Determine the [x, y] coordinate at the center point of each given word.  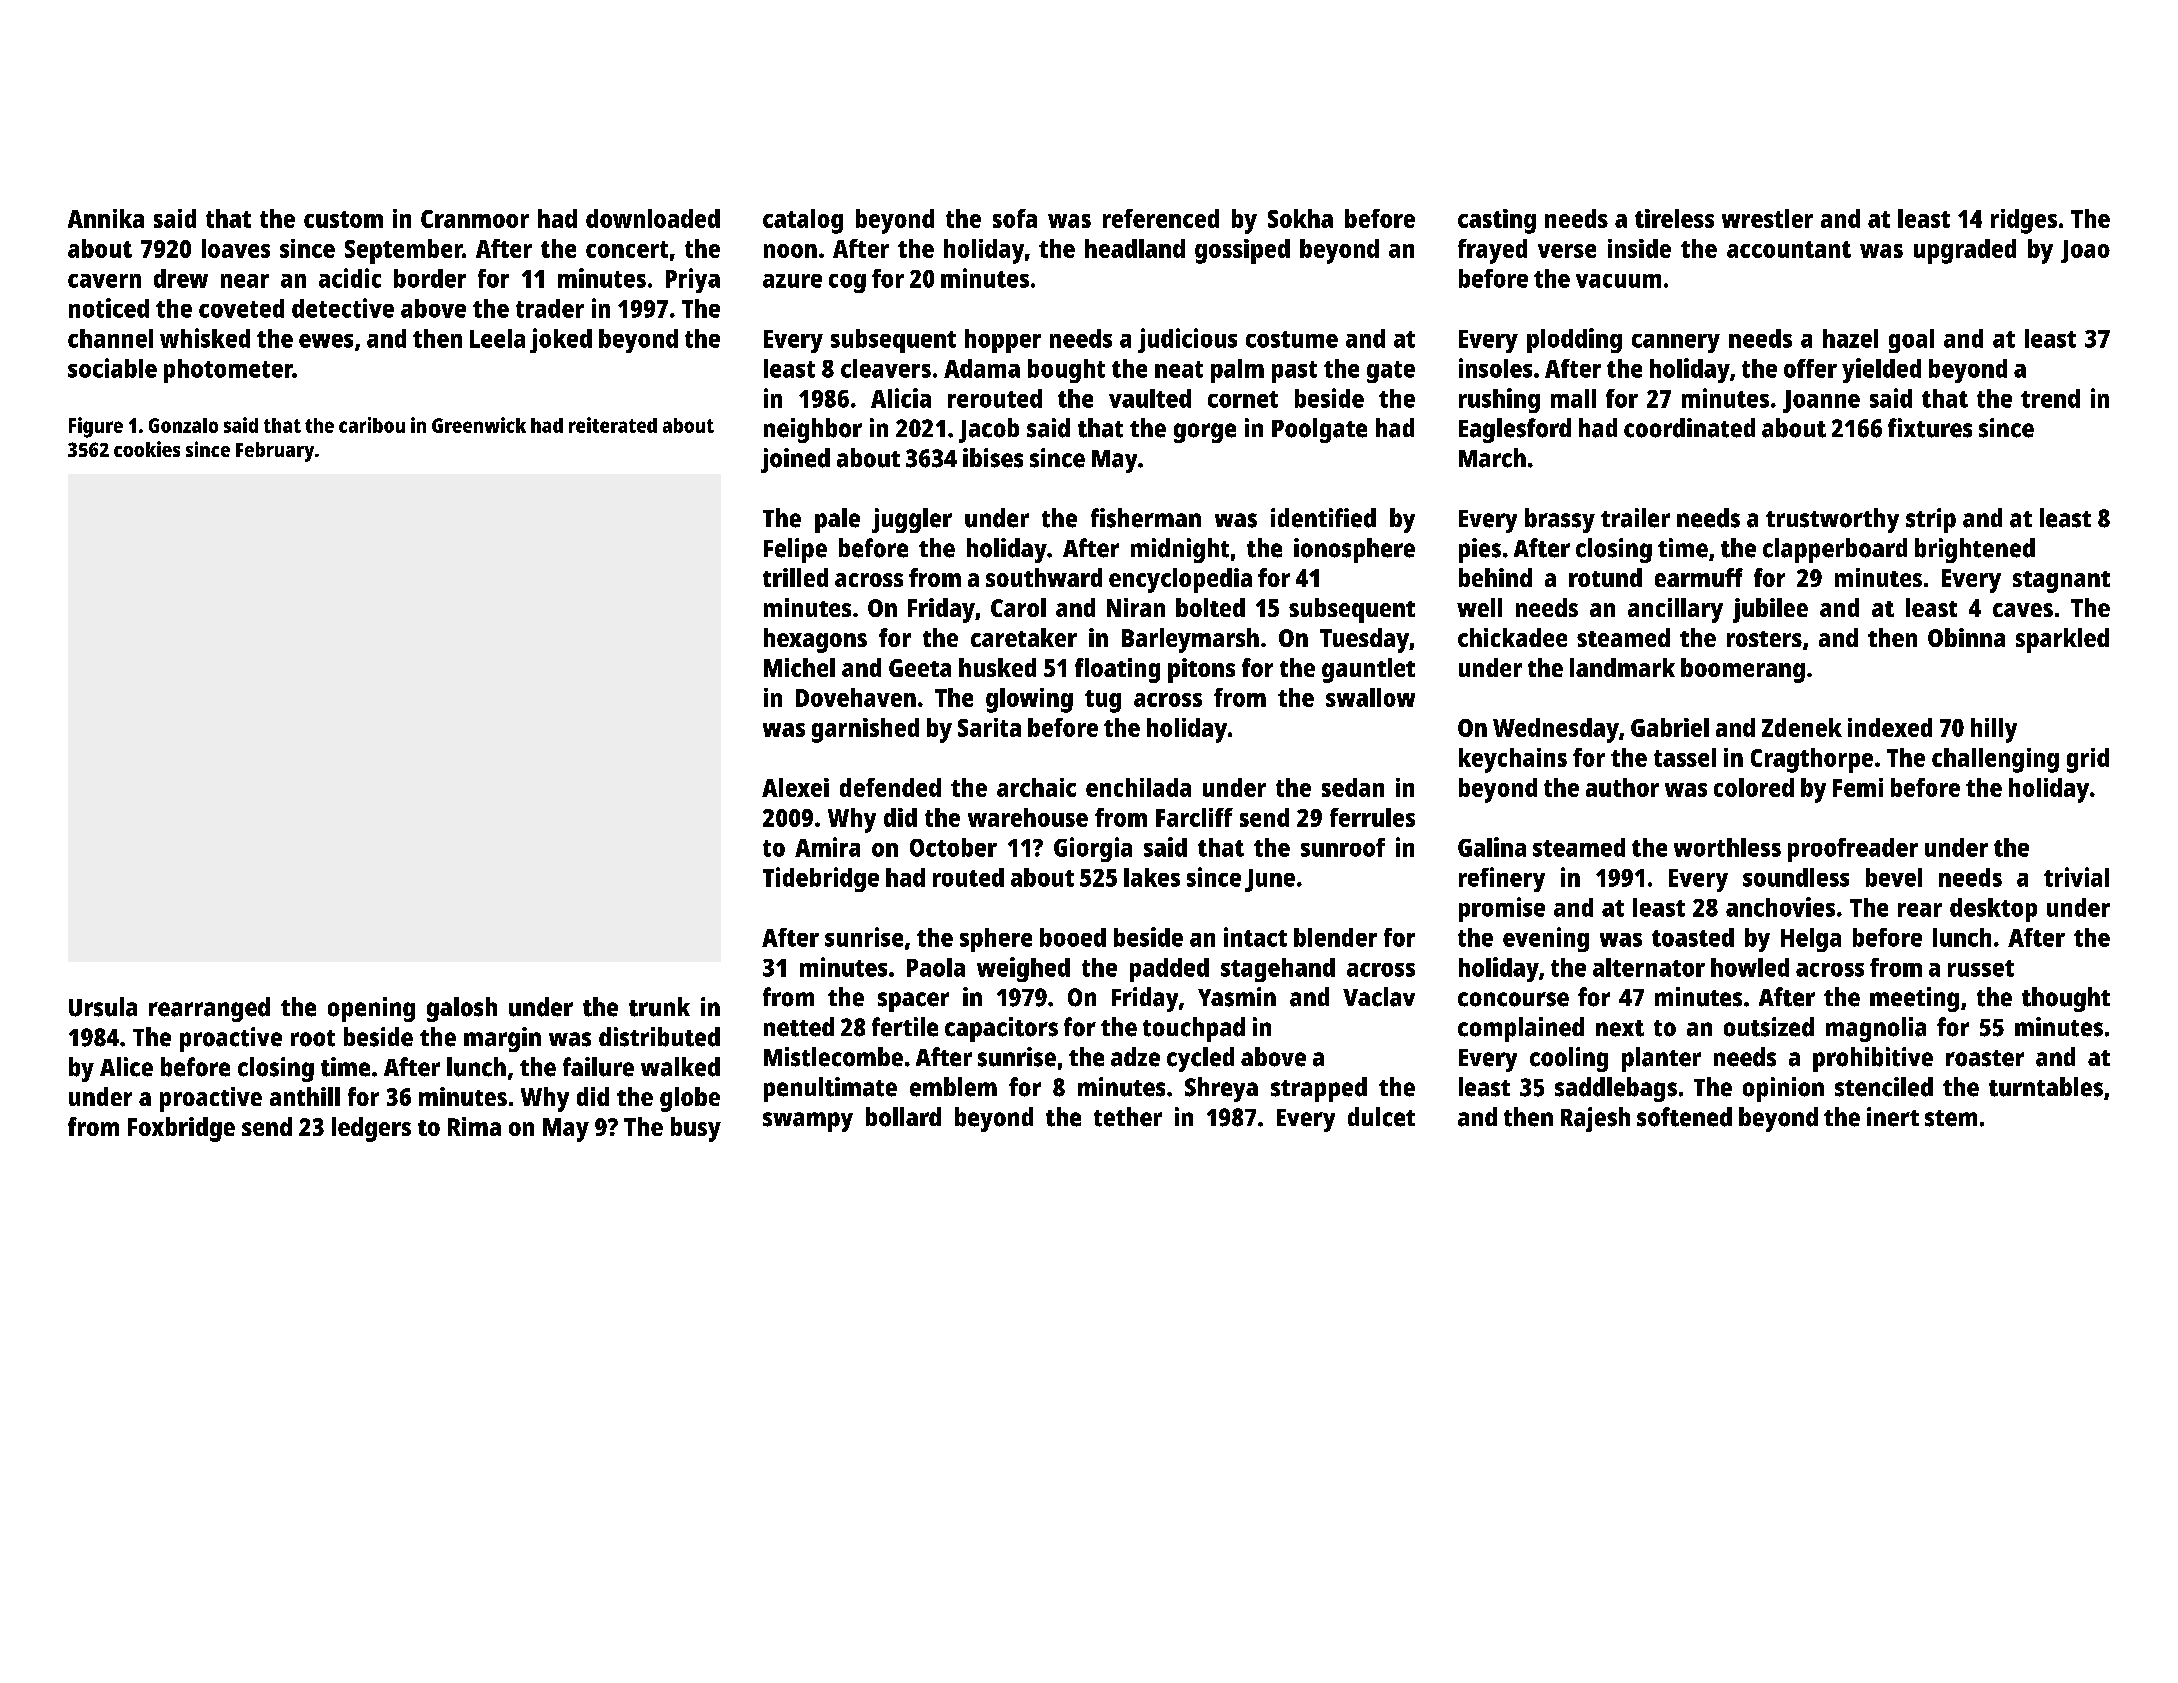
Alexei [795, 787]
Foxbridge [181, 1129]
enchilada [1138, 787]
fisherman [1146, 518]
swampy [808, 1122]
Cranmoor [475, 219]
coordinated [1689, 428]
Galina [1492, 847]
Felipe [795, 550]
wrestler [1767, 218]
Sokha [1300, 218]
